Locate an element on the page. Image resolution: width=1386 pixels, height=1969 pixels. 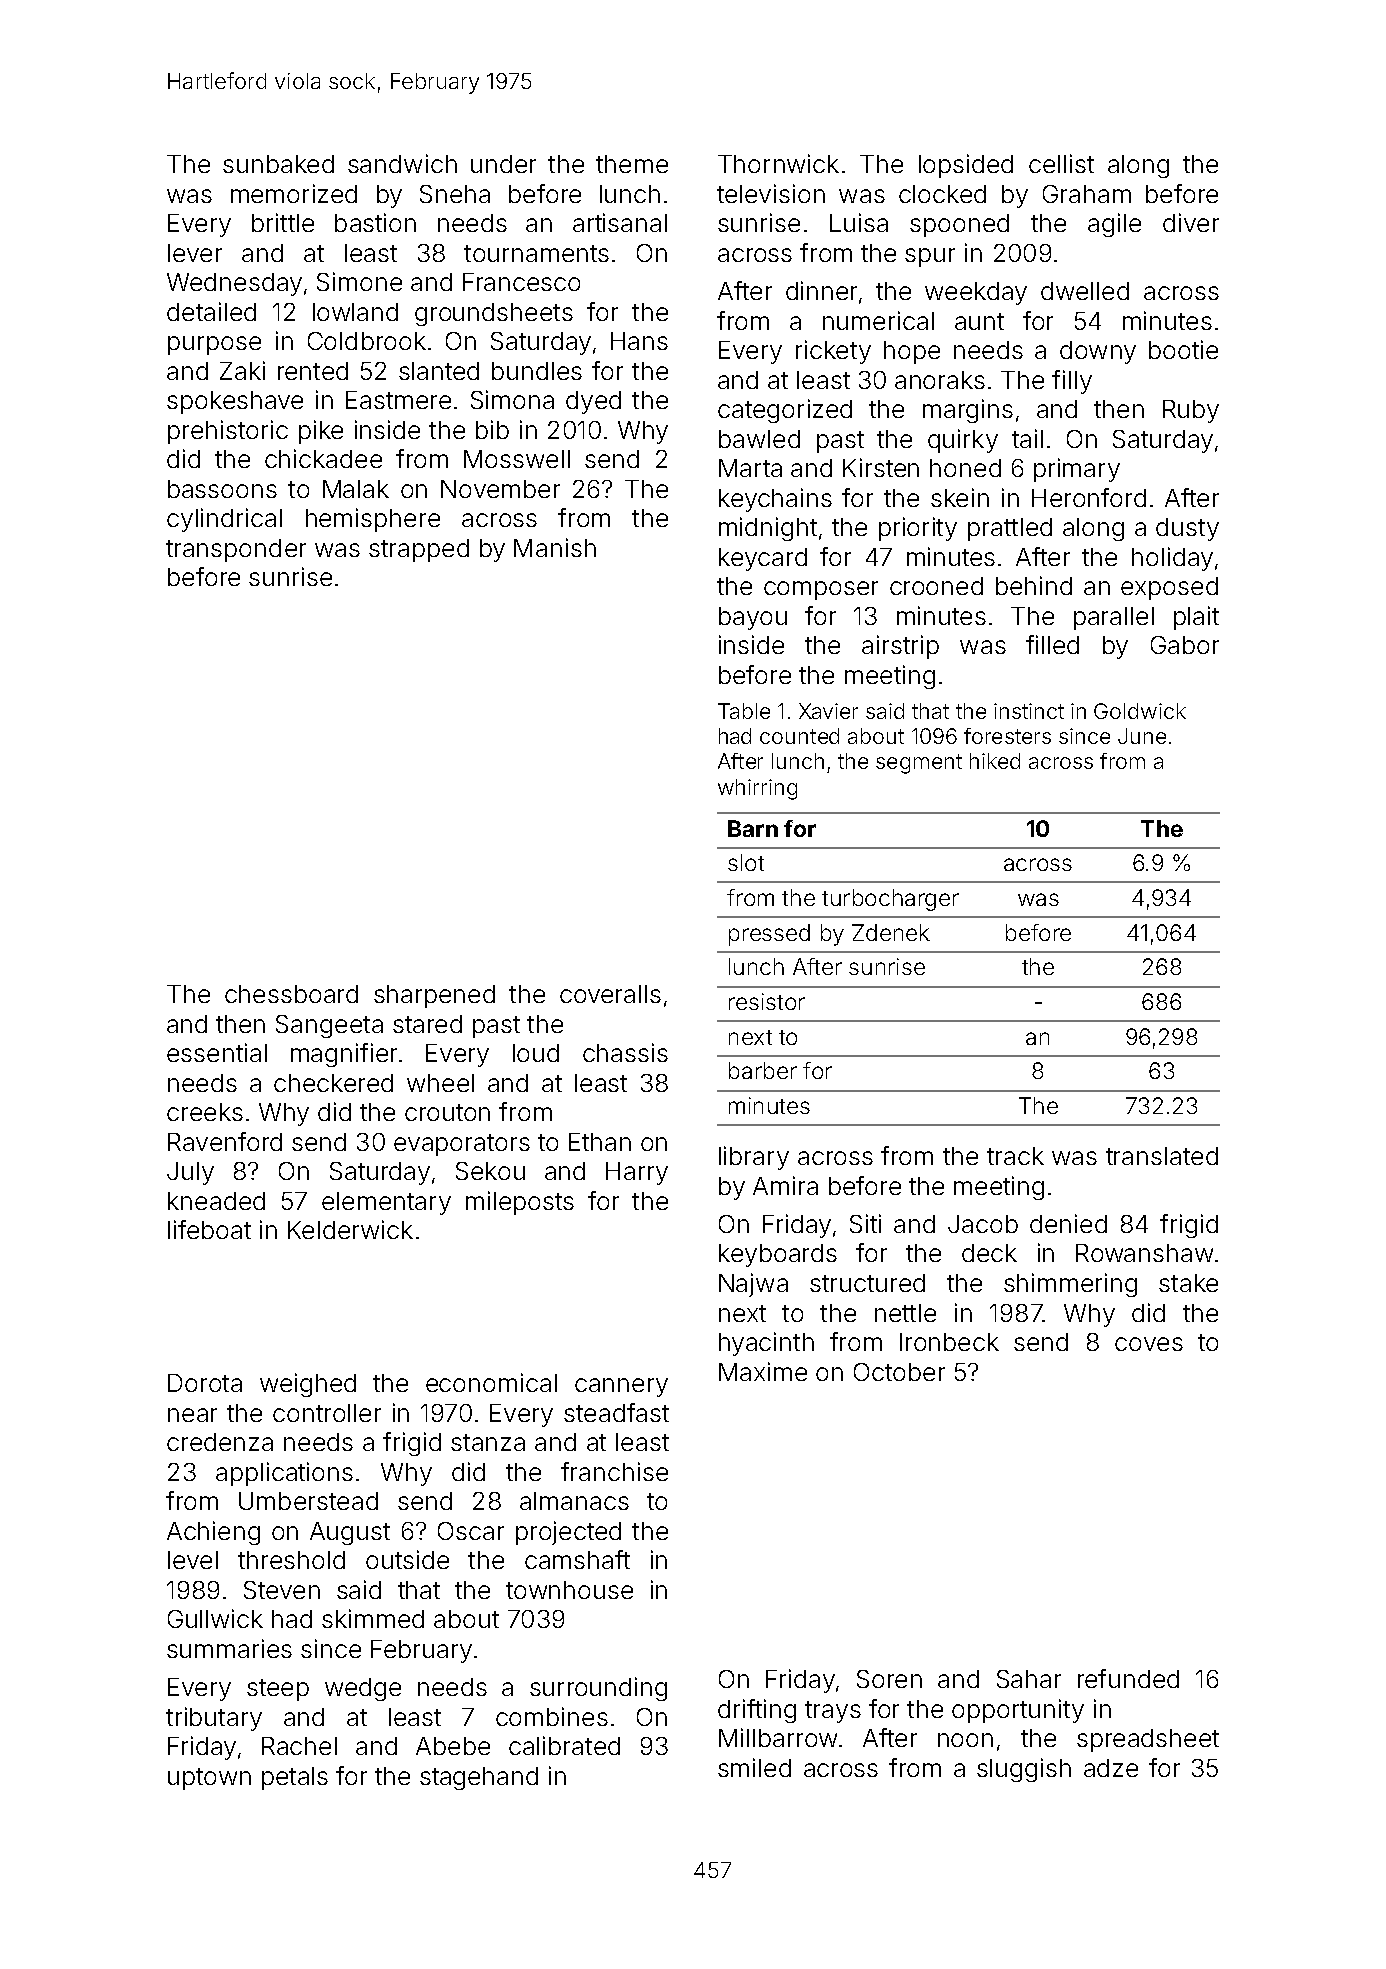
tributary is located at coordinates (214, 1719).
